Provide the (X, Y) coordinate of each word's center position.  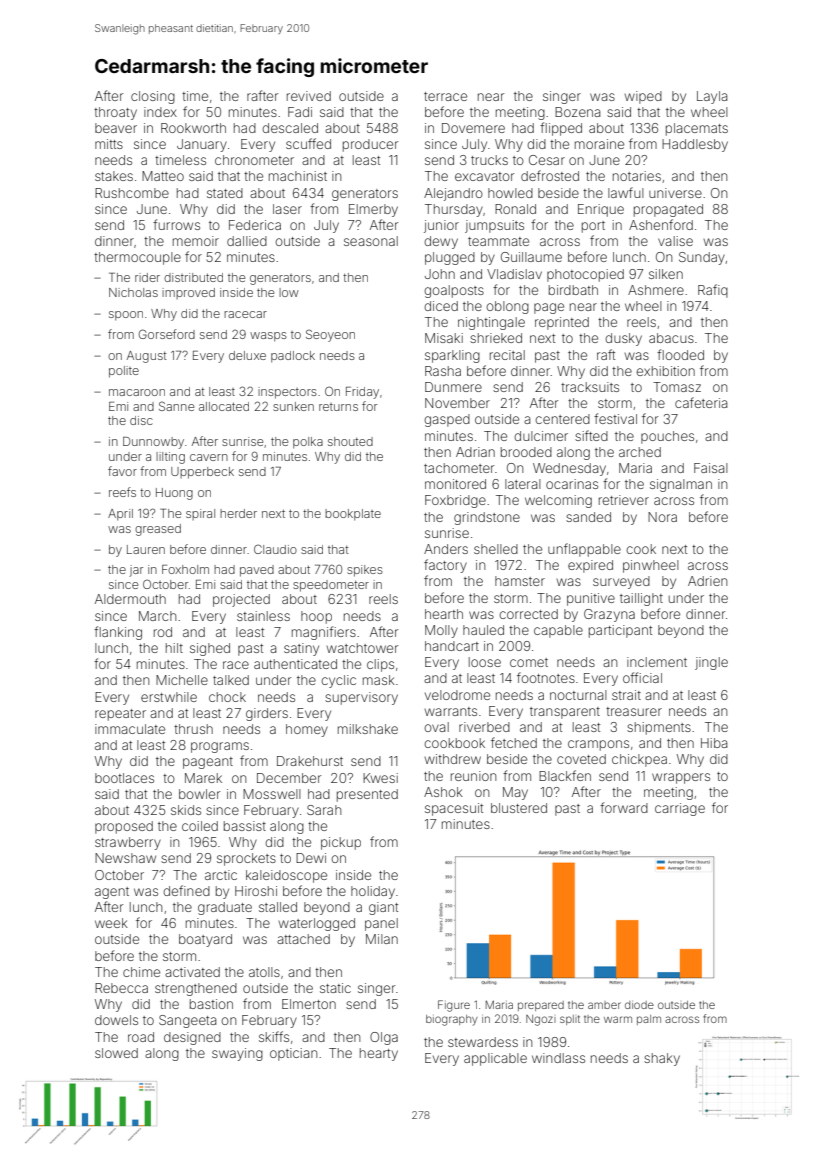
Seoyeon (330, 335)
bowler (199, 794)
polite (124, 372)
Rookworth (193, 128)
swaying (237, 1054)
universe (675, 193)
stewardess (483, 1042)
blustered (519, 808)
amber (604, 1005)
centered (562, 419)
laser (287, 209)
